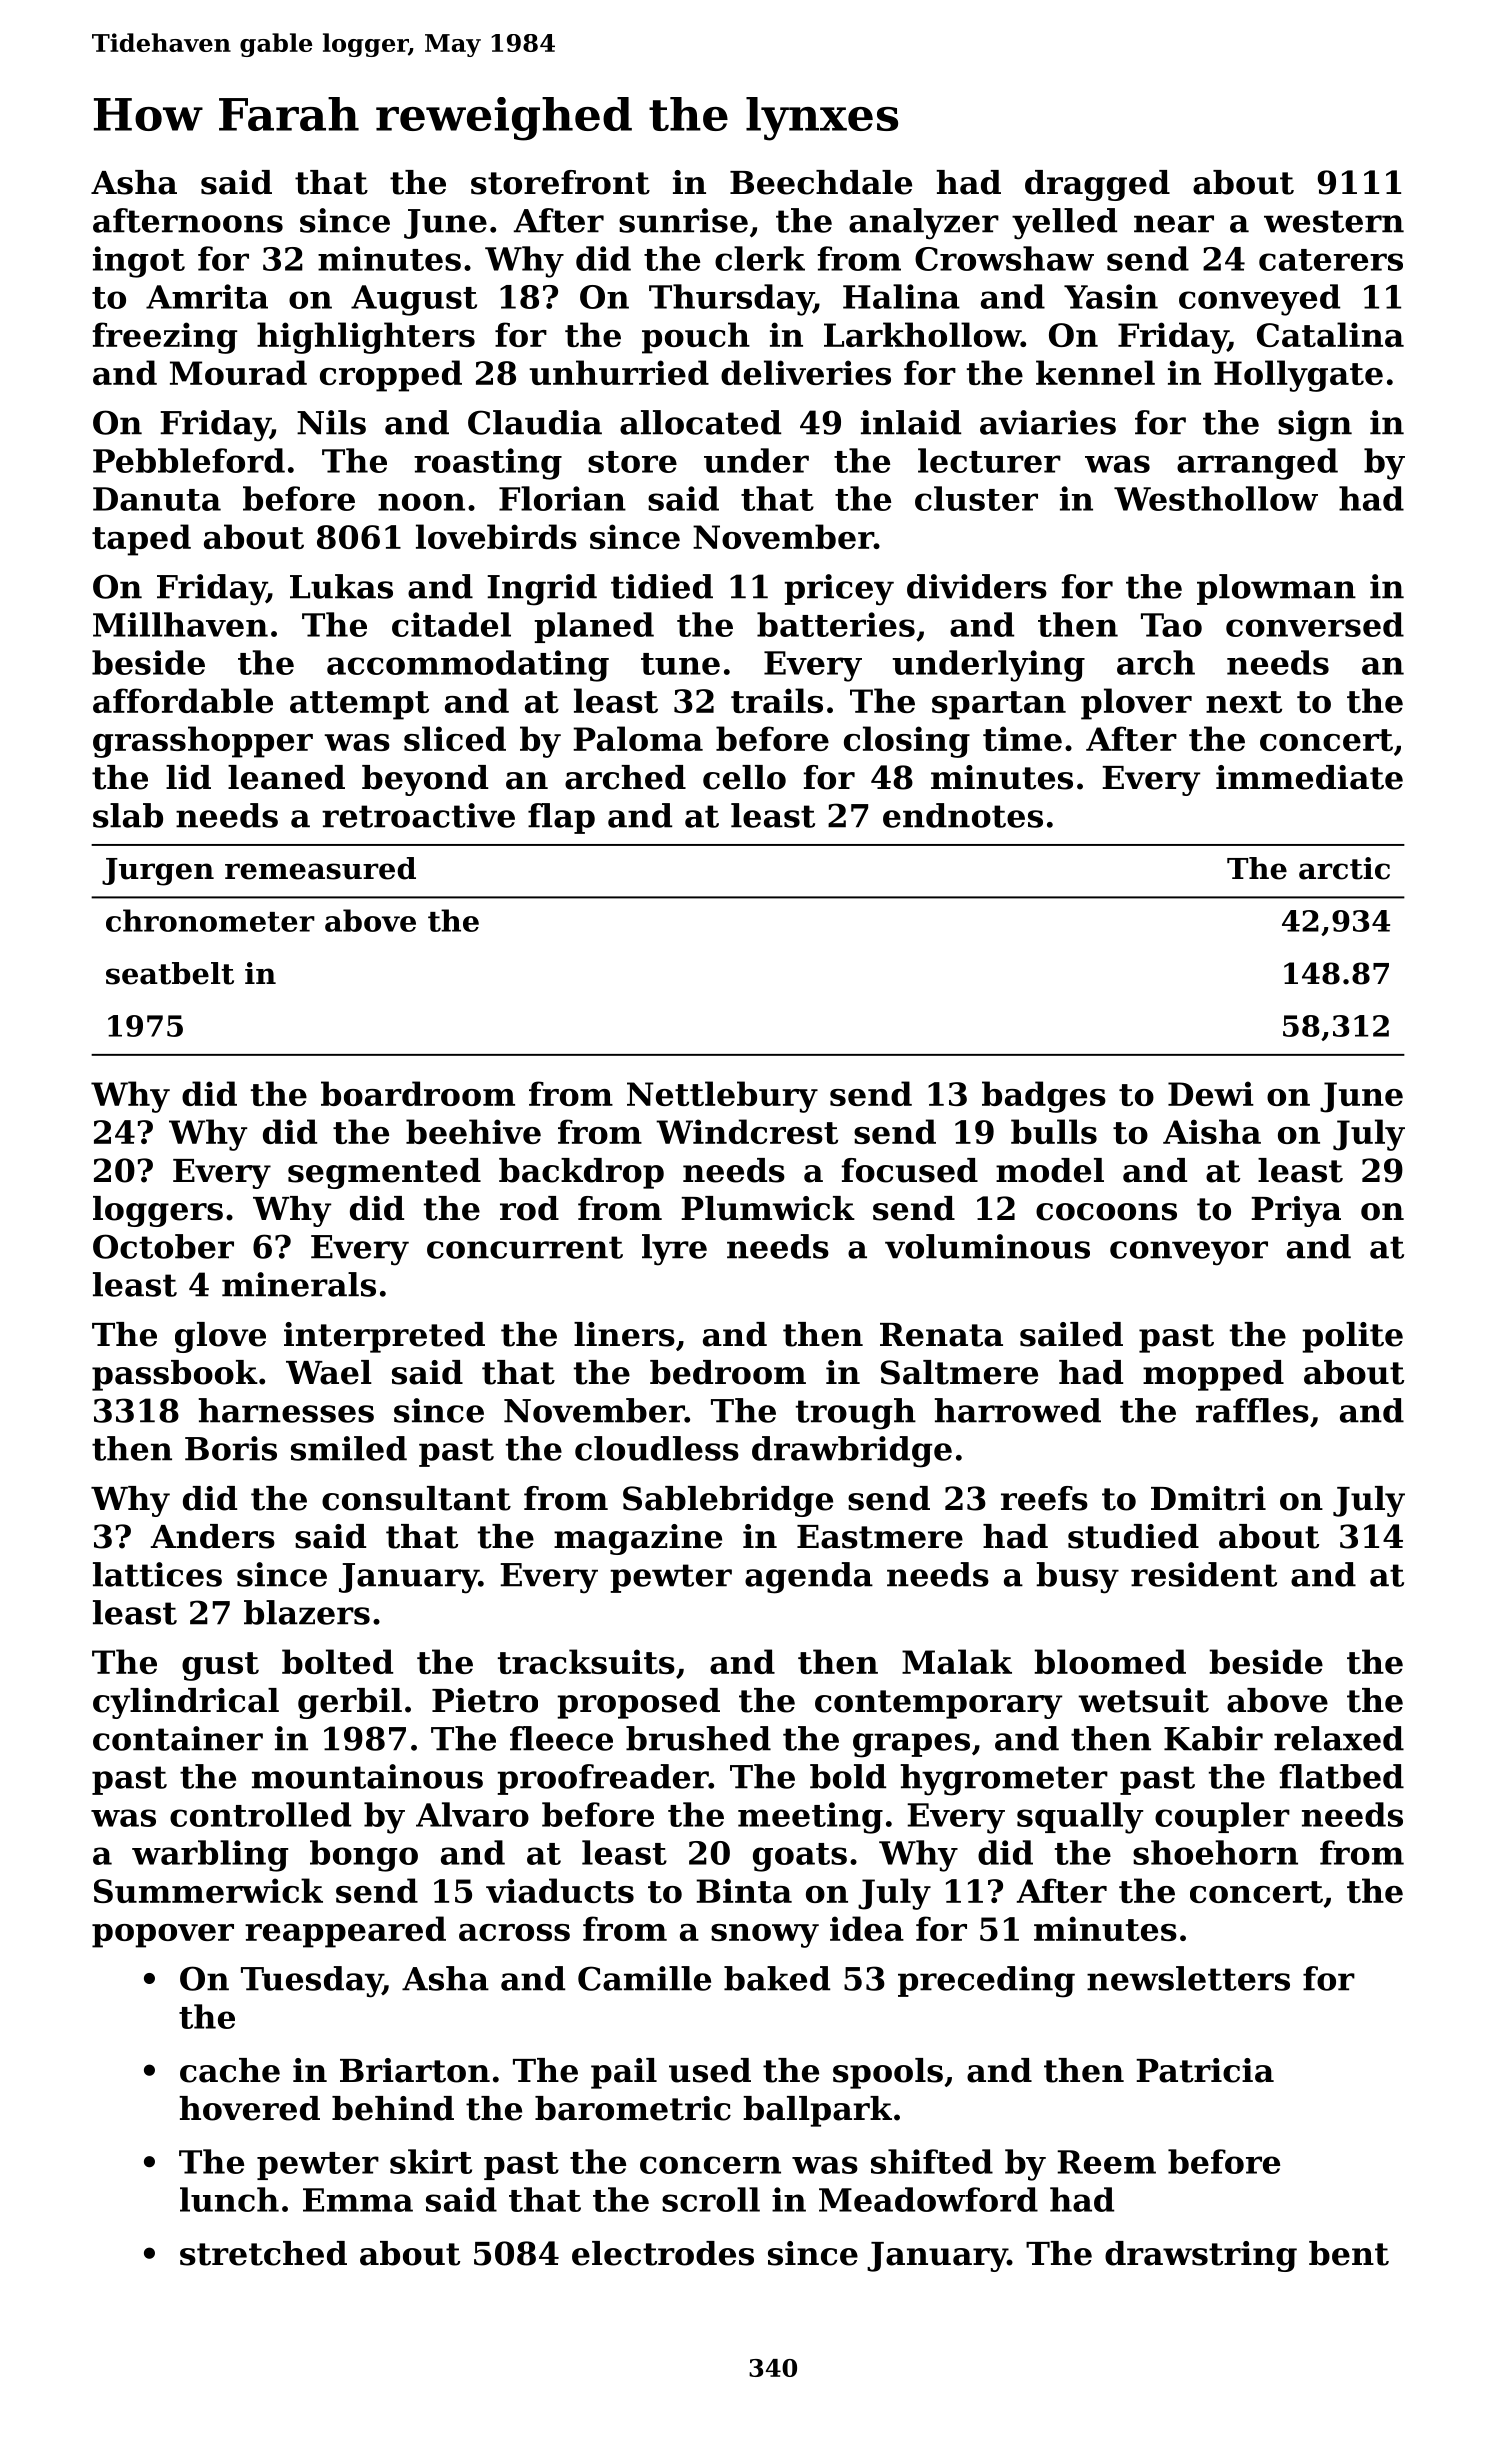 The height and width of the screenshot is (2464, 1496). Describe the element at coordinates (731, 300) in the screenshot. I see `Thursday` at that location.
